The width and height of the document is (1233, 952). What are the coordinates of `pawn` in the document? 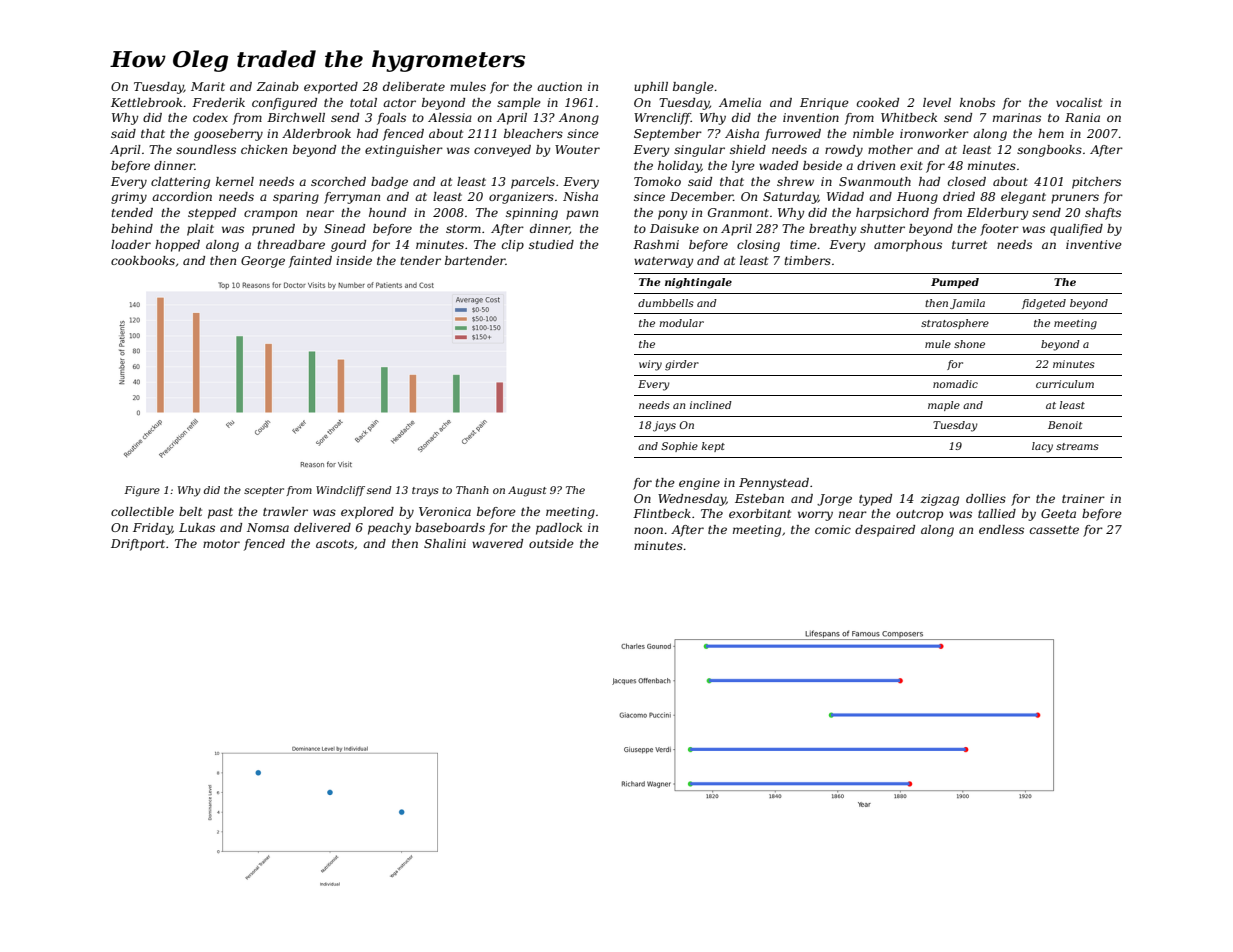 It's located at (582, 215).
